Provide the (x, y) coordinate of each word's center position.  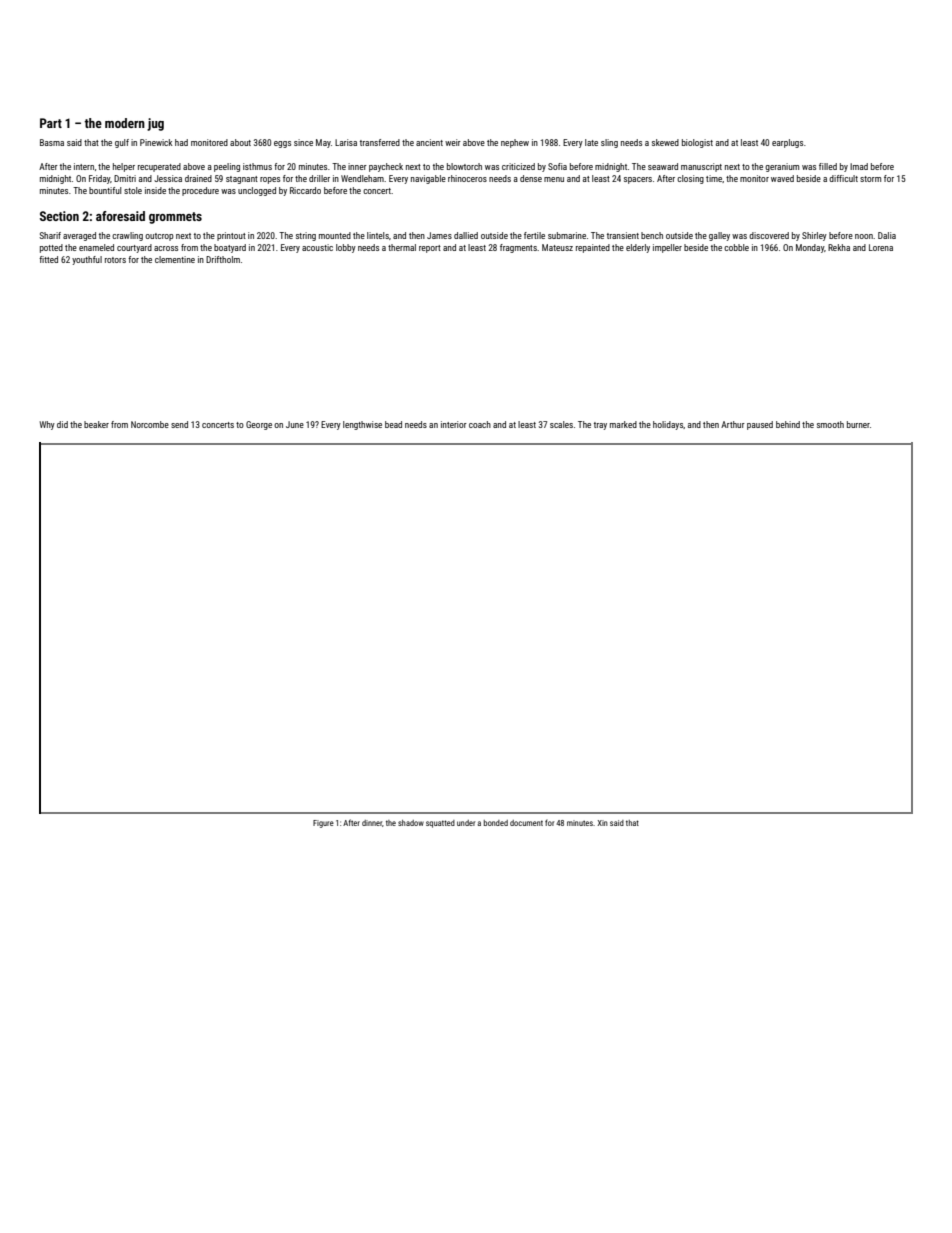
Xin (603, 823)
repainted (593, 248)
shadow (411, 823)
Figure (323, 824)
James (439, 235)
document (526, 823)
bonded (496, 823)
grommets (175, 218)
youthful (87, 260)
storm (870, 179)
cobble (736, 247)
